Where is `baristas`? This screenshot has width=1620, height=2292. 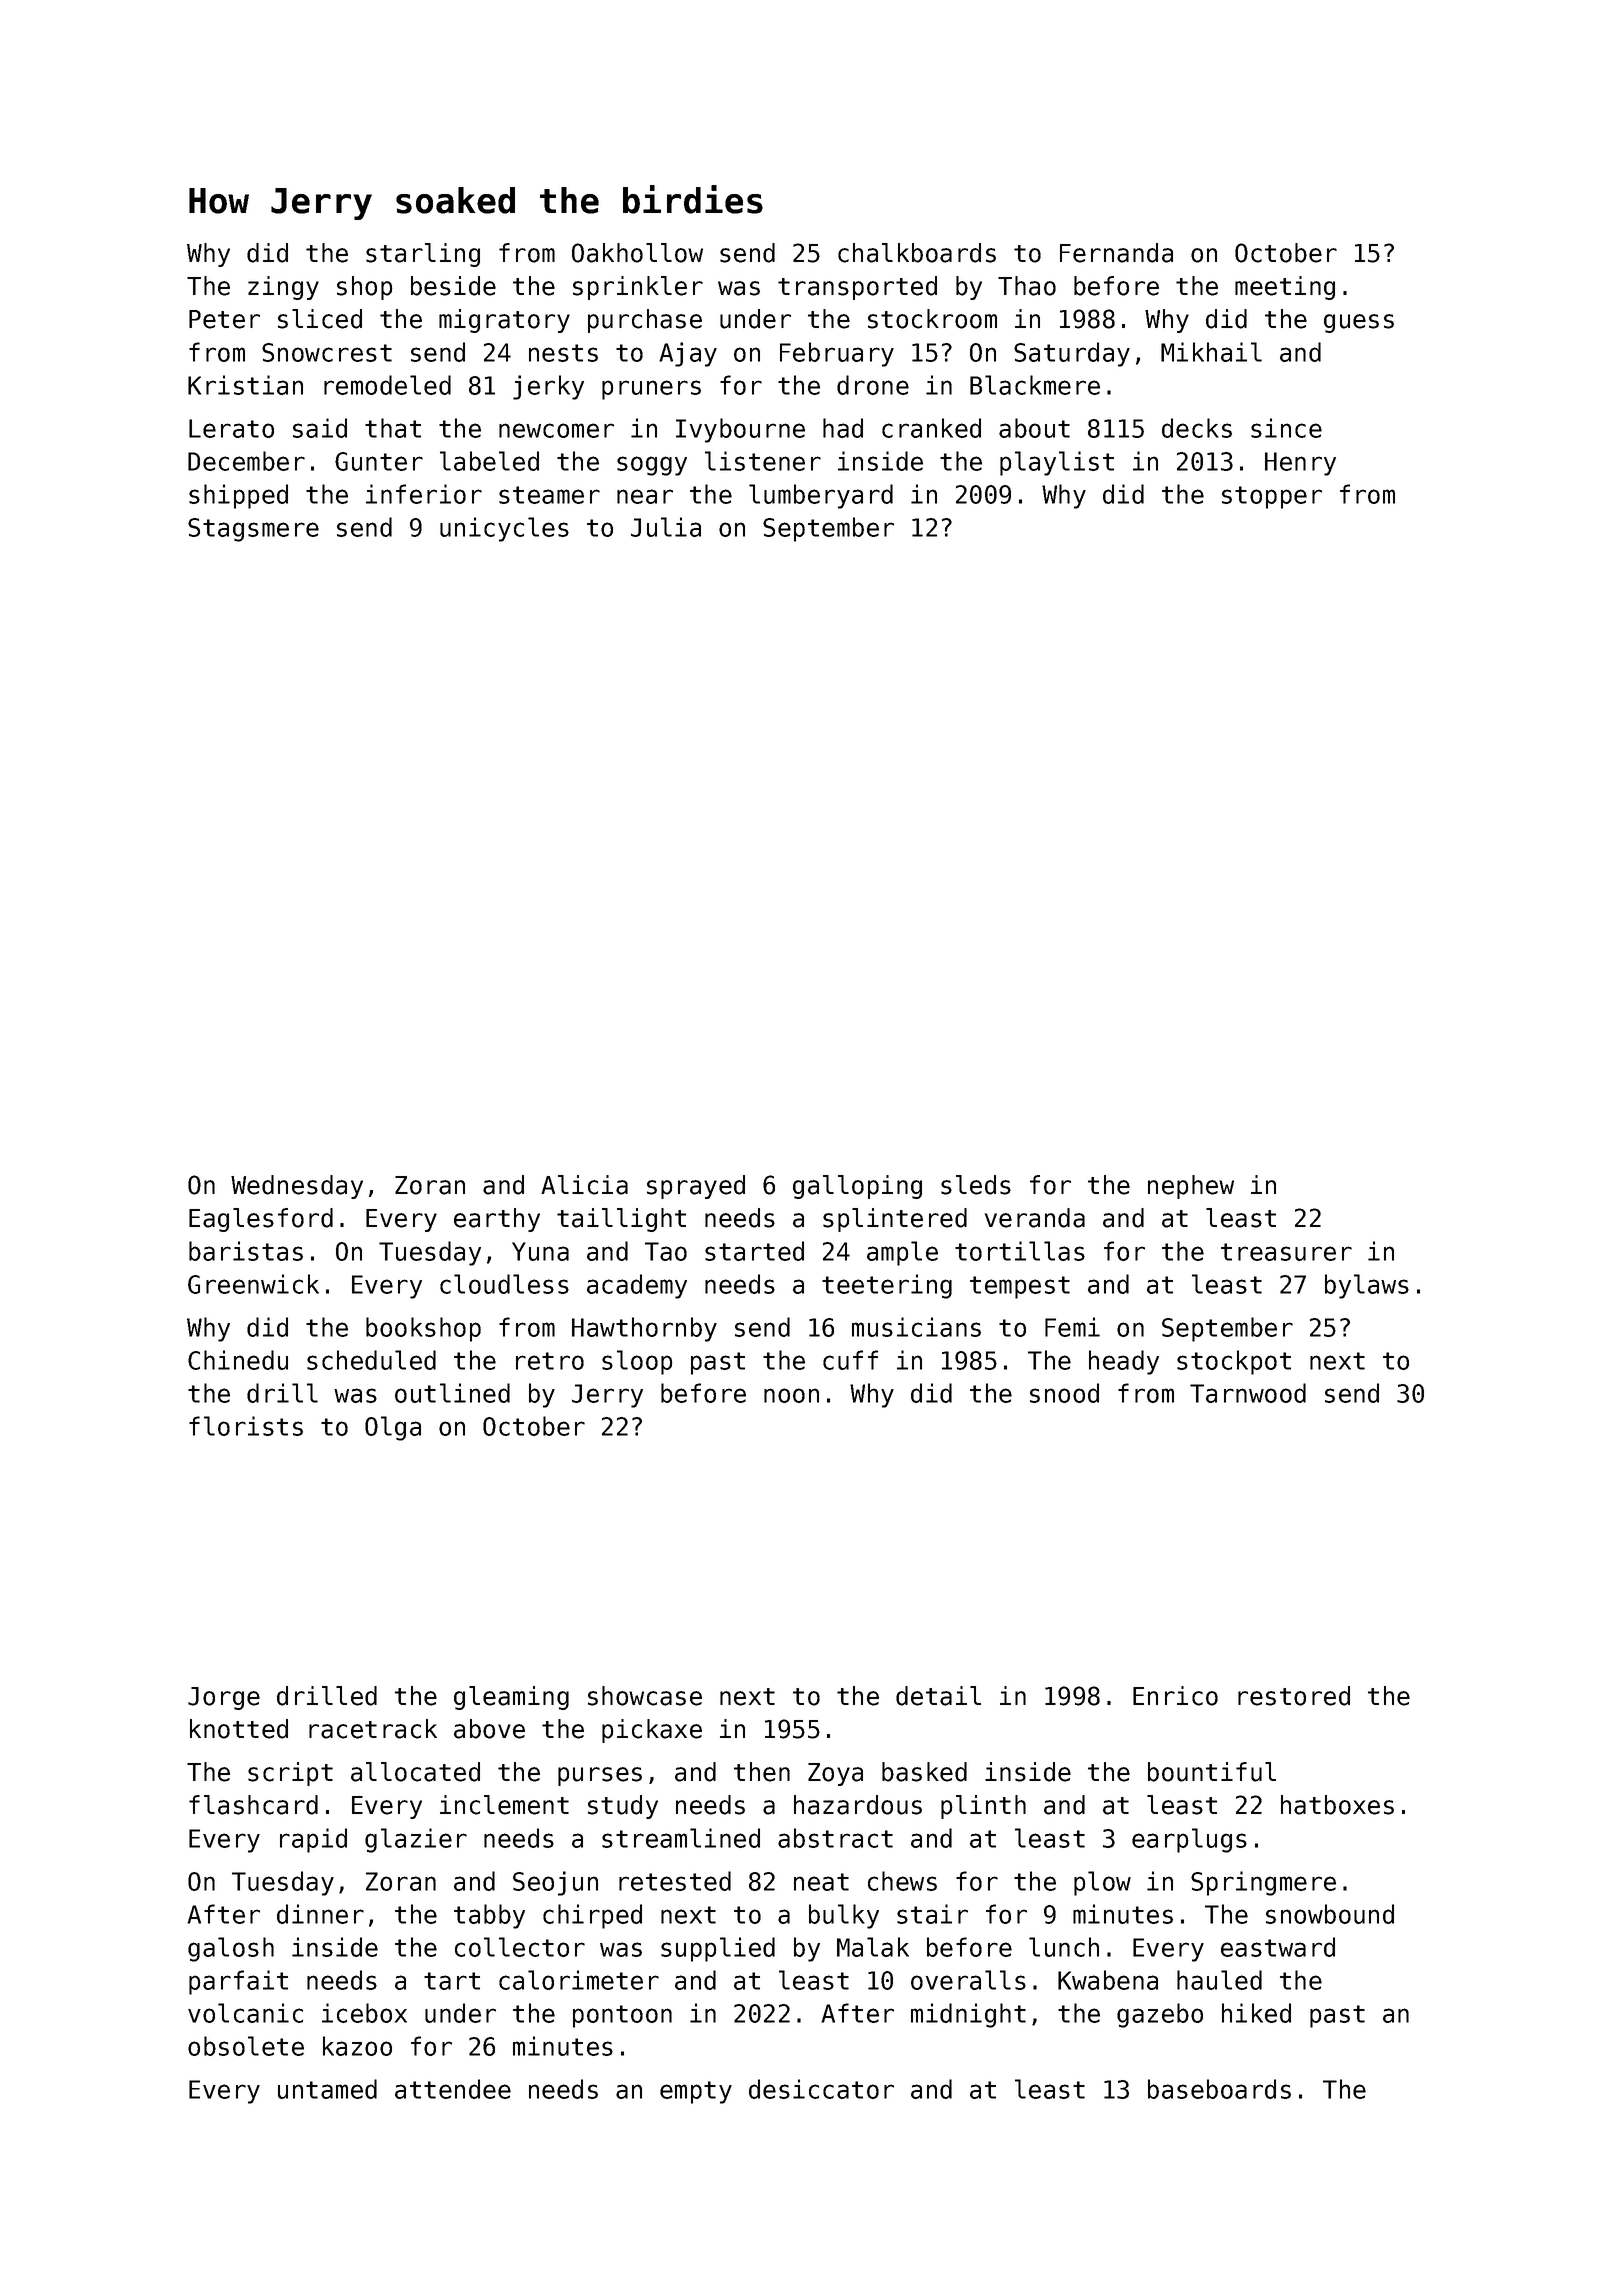
baristas is located at coordinates (246, 1251).
